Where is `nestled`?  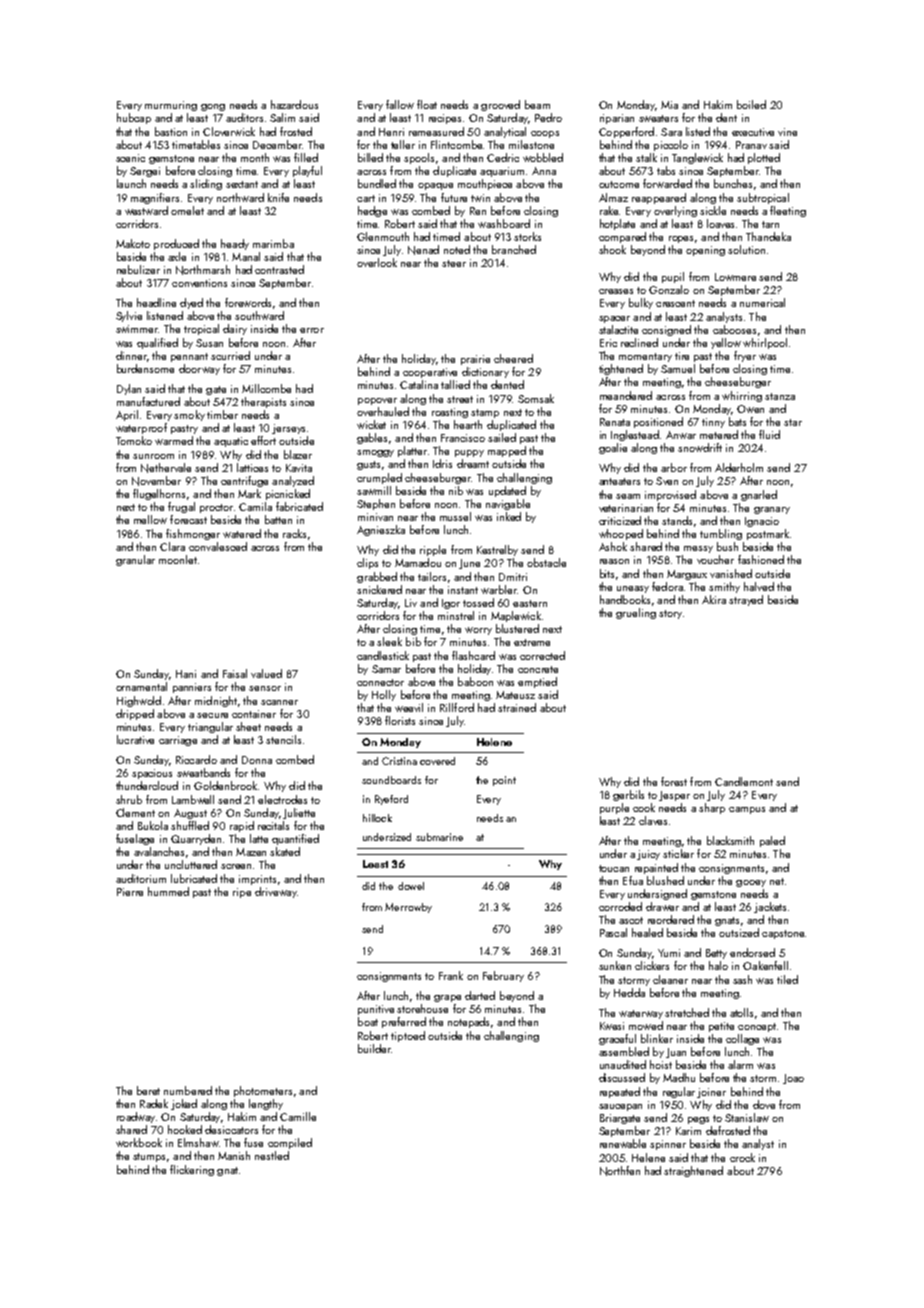 nestled is located at coordinates (272, 1155).
